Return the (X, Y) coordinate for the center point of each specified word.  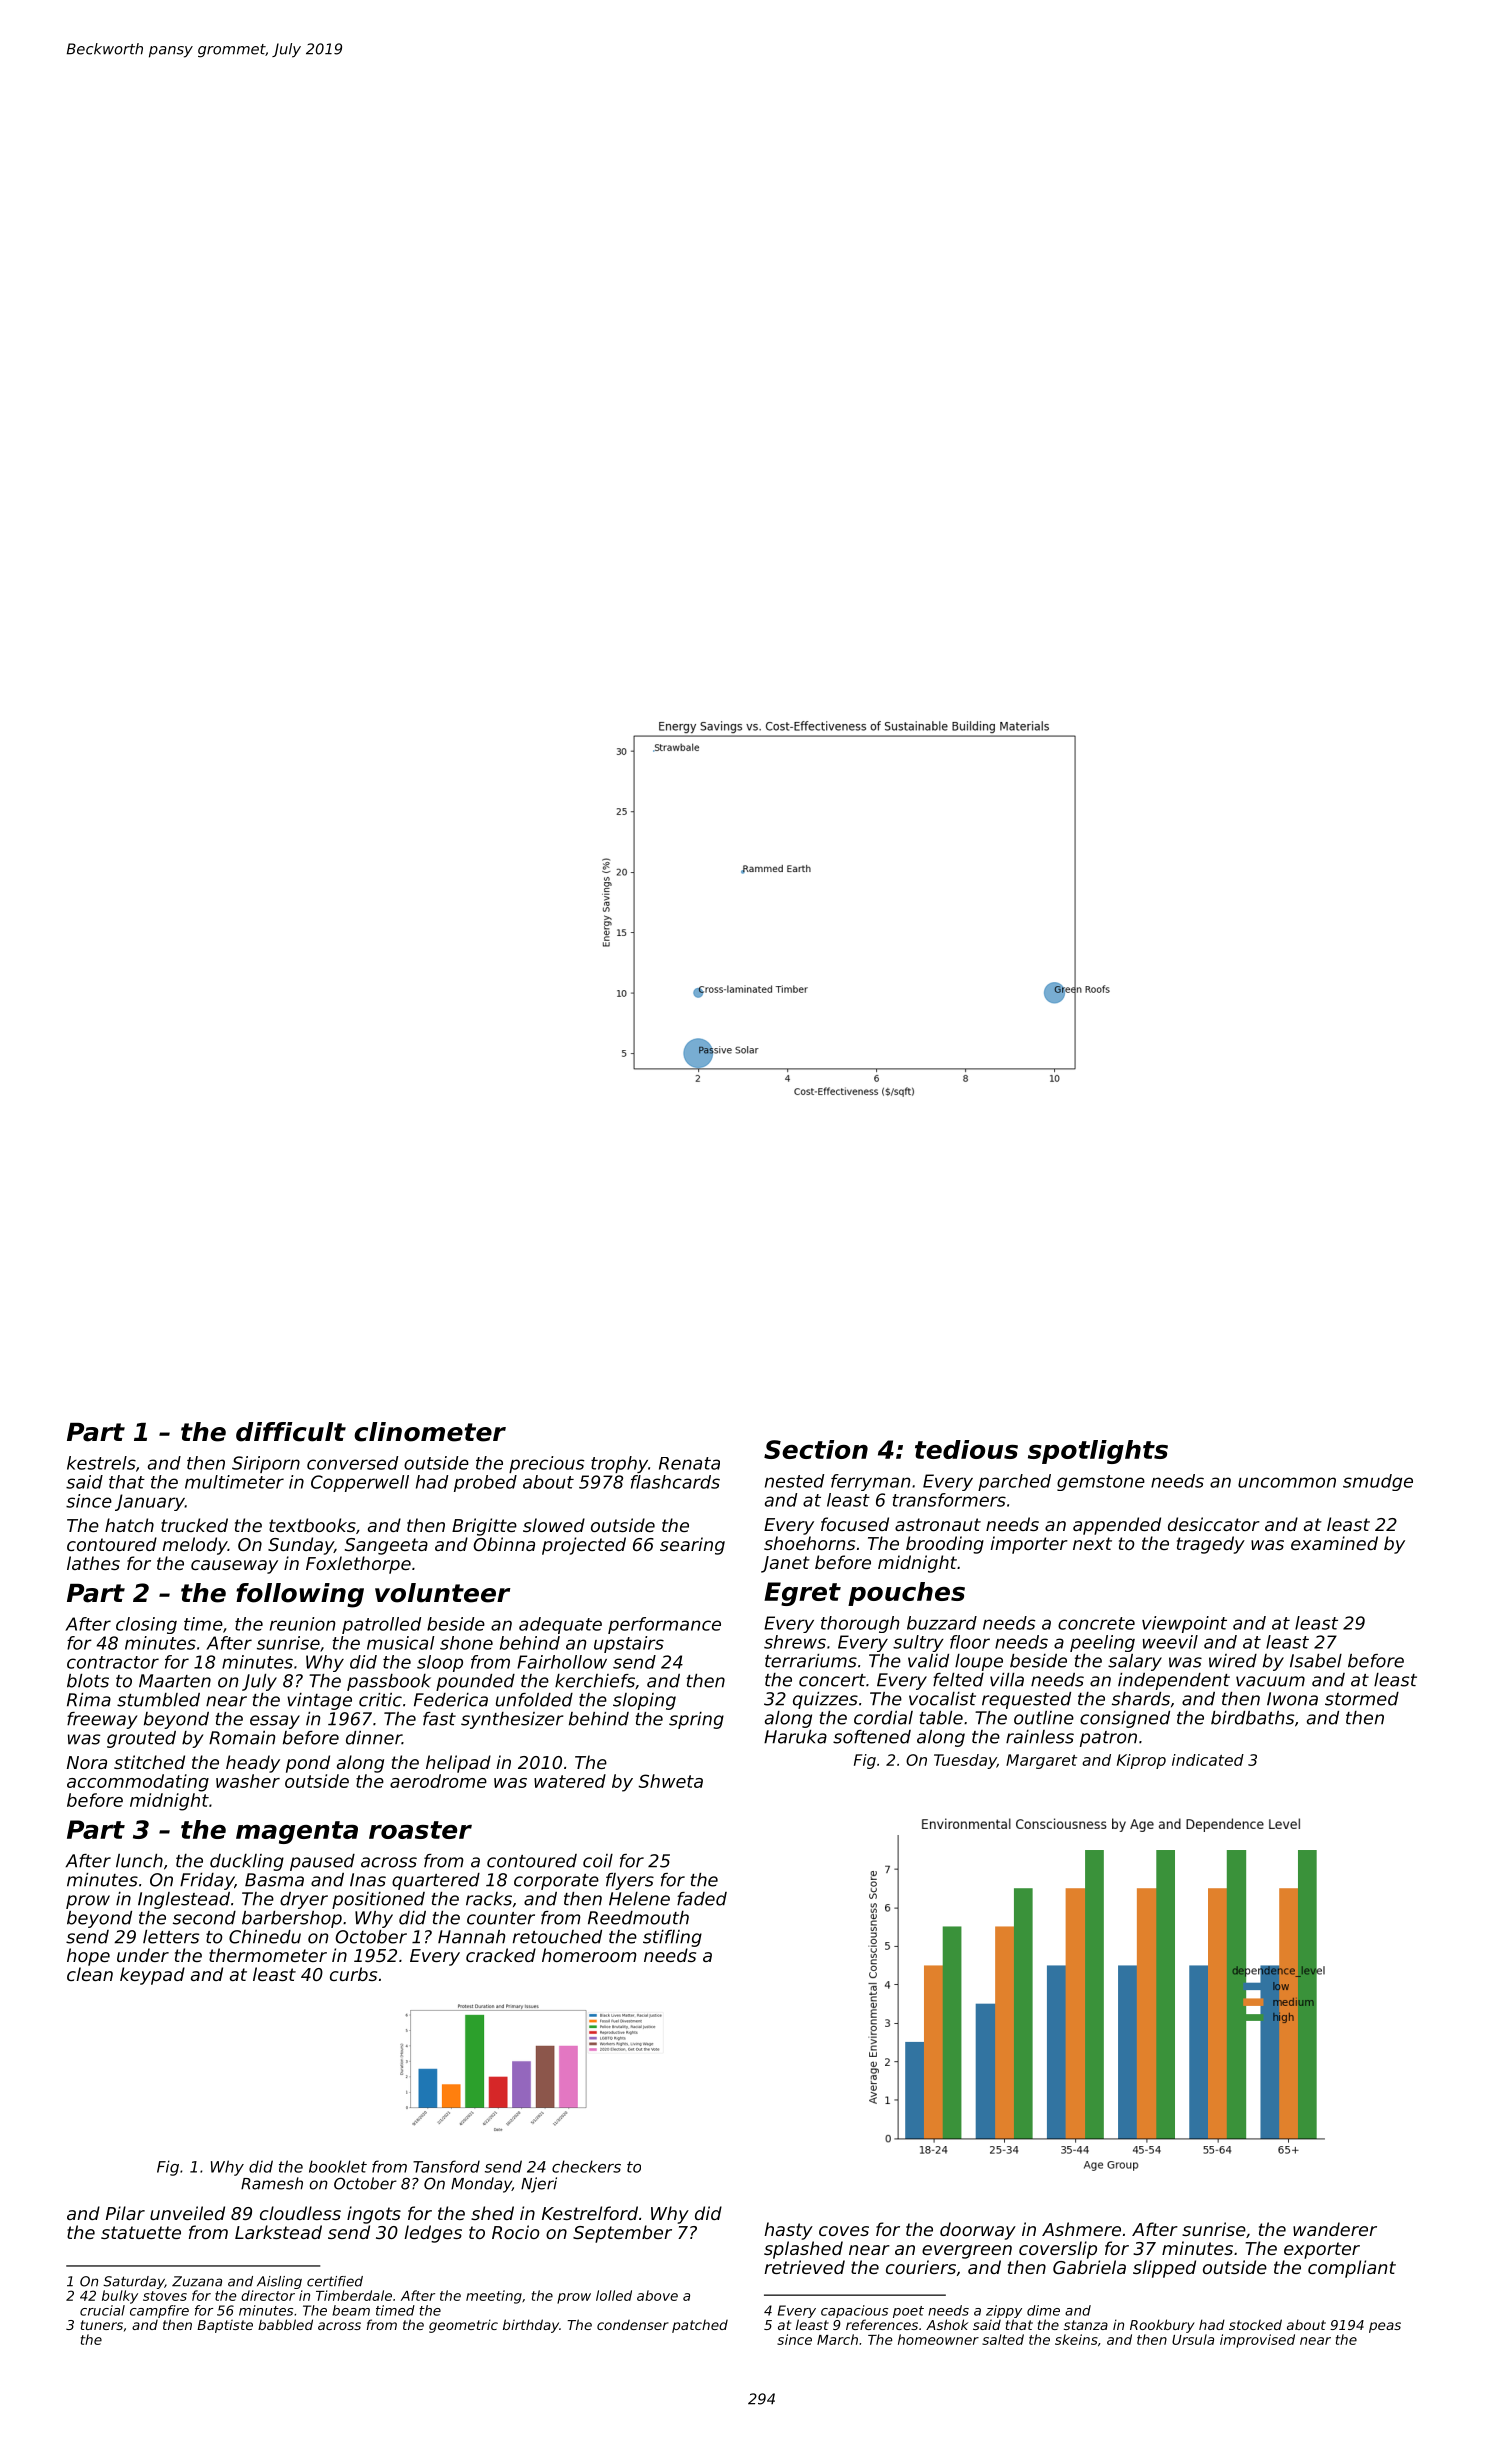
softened (872, 1737)
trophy (619, 1464)
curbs (353, 1974)
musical (400, 1643)
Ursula (1193, 2339)
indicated (1208, 1760)
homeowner (938, 2339)
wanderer (1335, 2229)
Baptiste (225, 2326)
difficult (291, 1432)
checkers (586, 2166)
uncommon (1287, 1482)
